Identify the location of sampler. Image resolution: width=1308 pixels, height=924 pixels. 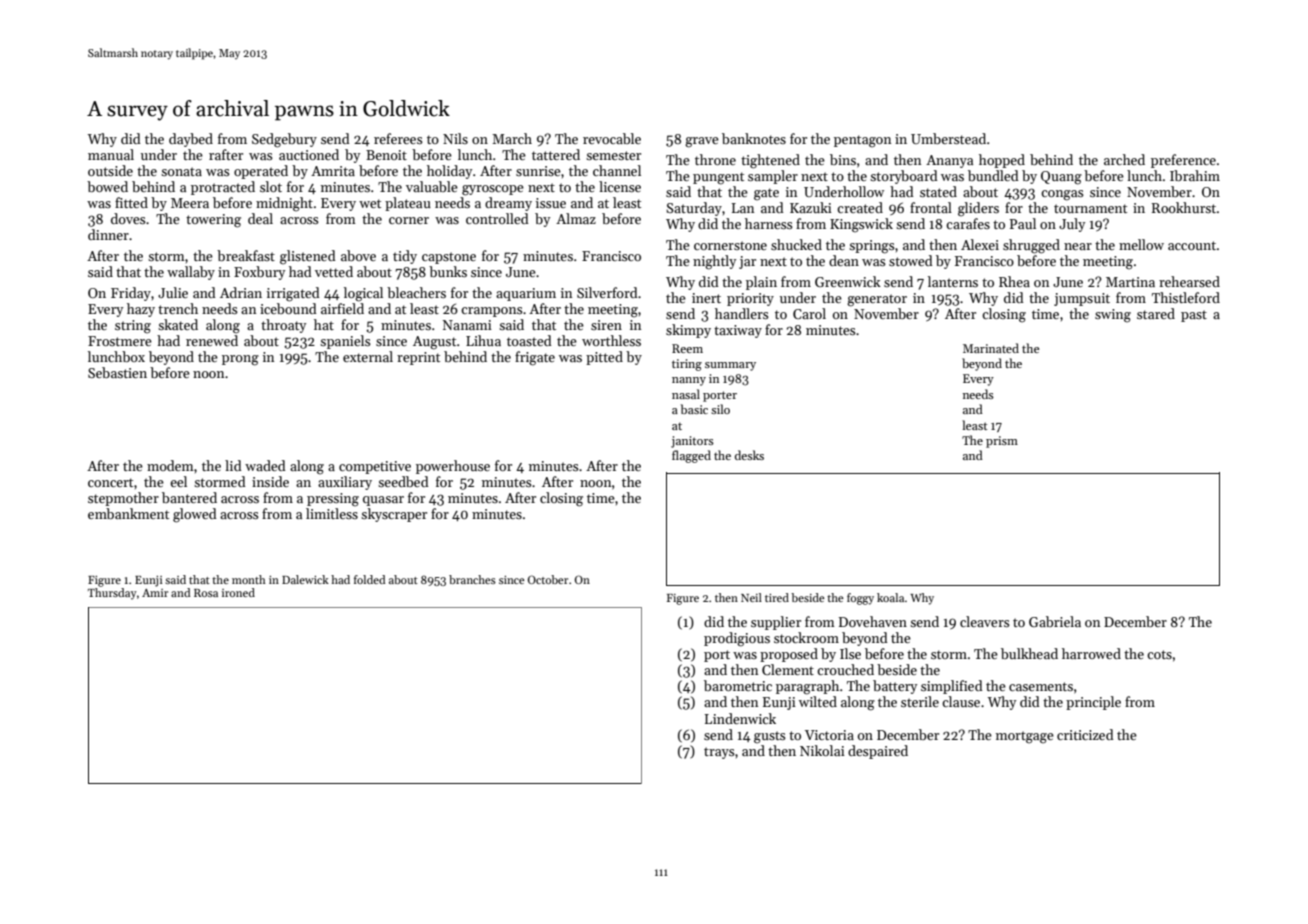
(773, 177).
